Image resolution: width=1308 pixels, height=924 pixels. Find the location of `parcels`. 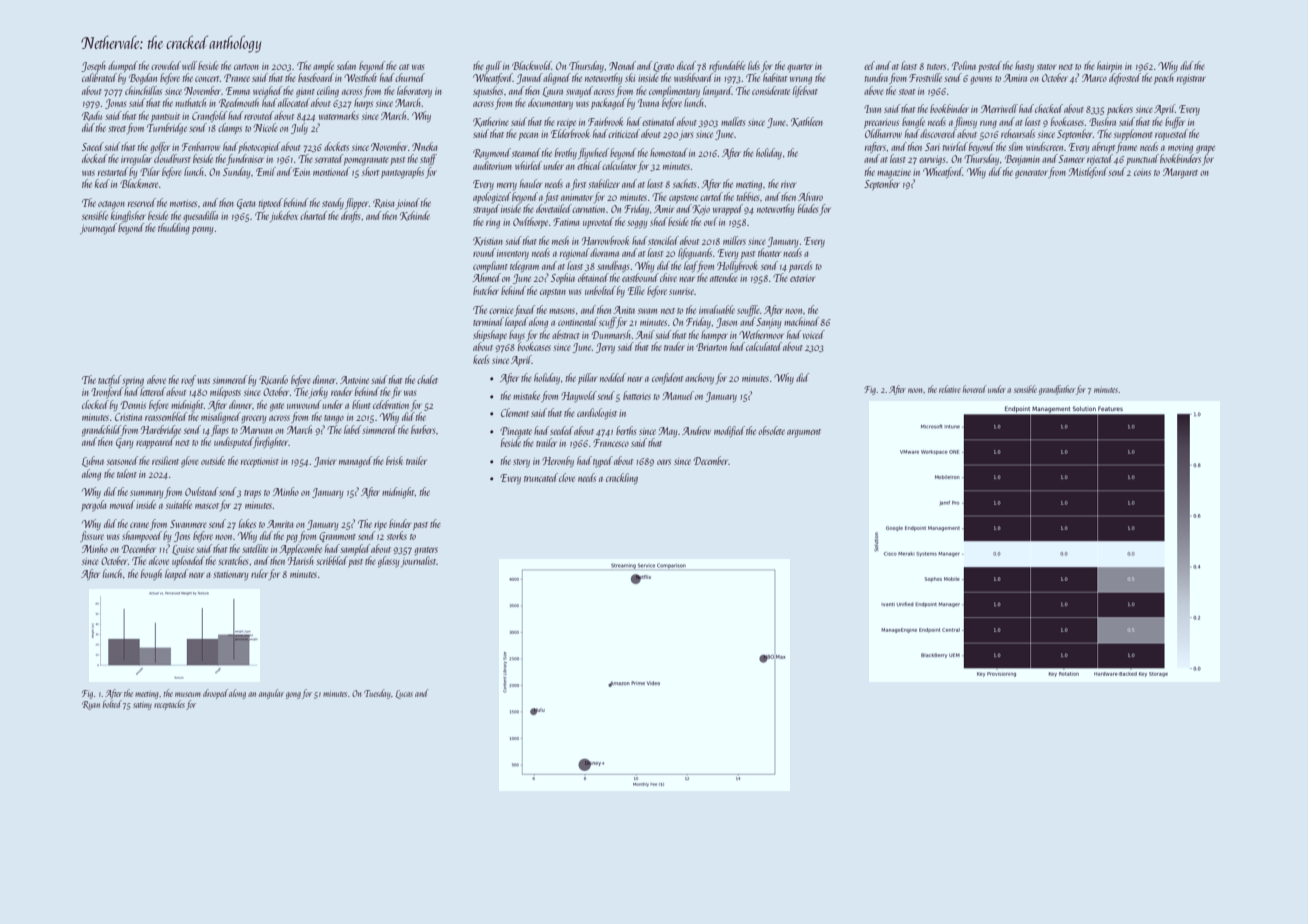

parcels is located at coordinates (800, 266).
